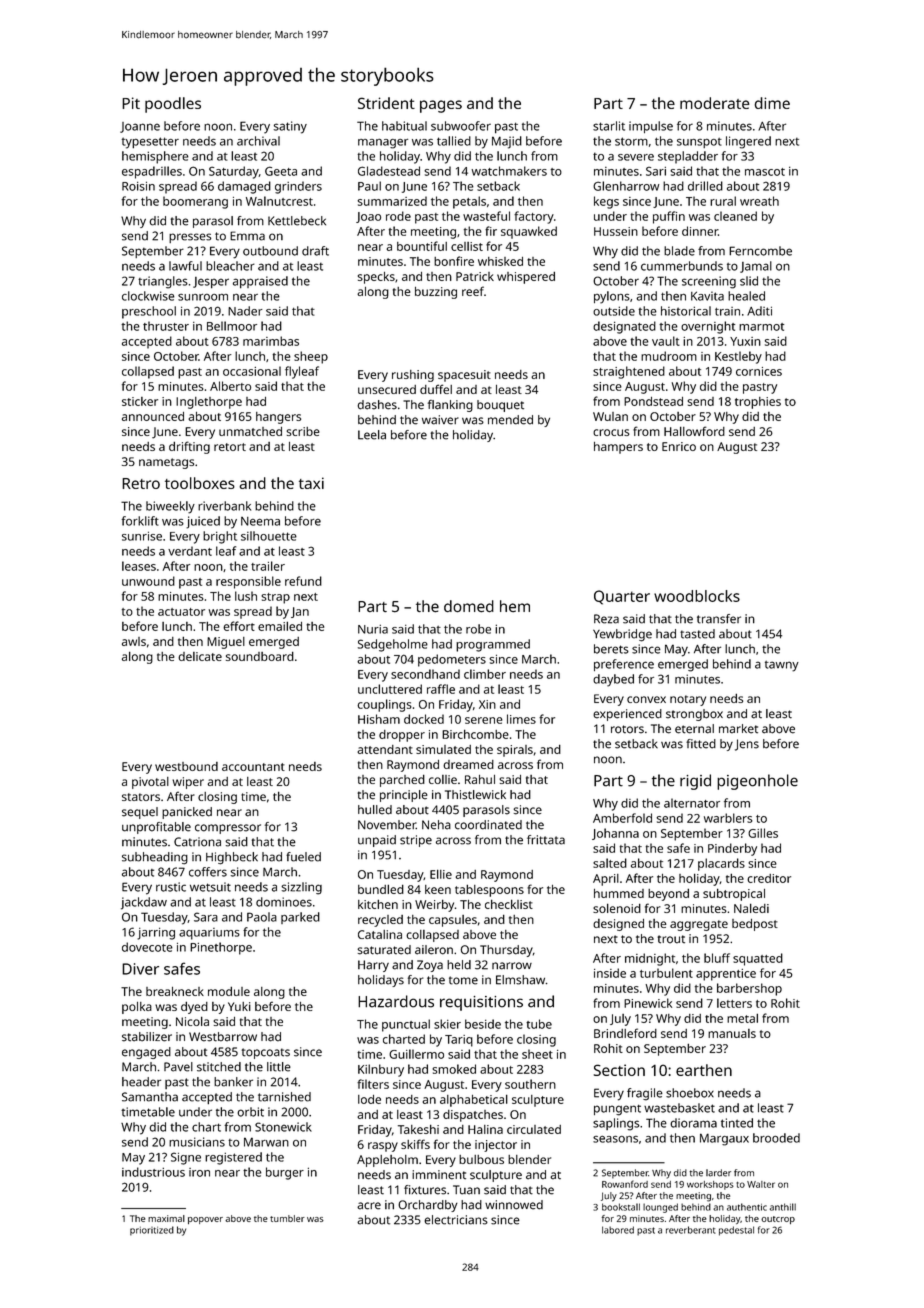 The height and width of the page is (1308, 924). Describe the element at coordinates (500, 406) in the page. I see `bouquet` at that location.
